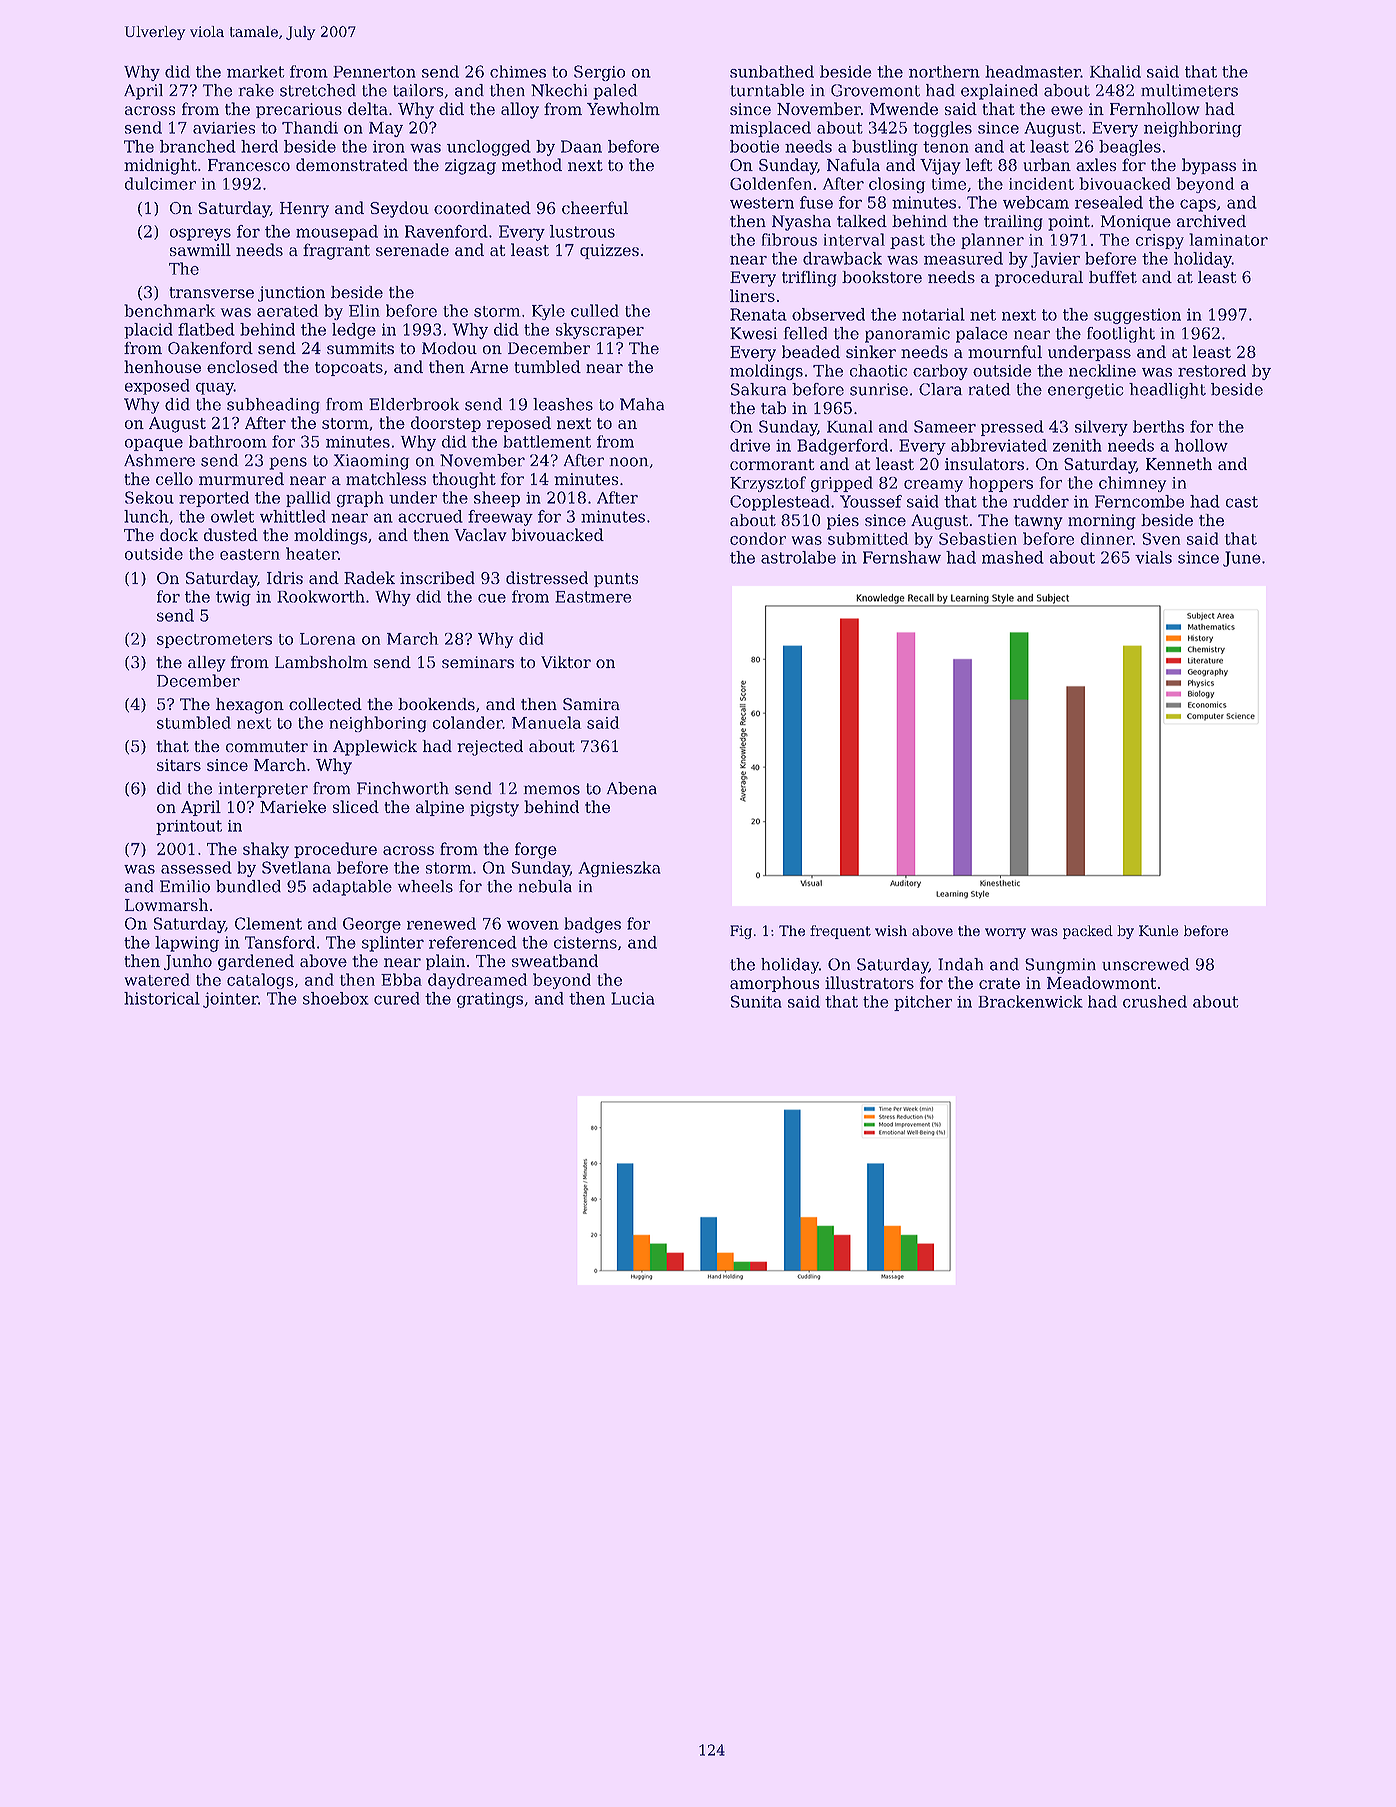 This screenshot has height=1807, width=1396. What do you see at coordinates (308, 499) in the screenshot?
I see `pallid` at bounding box center [308, 499].
